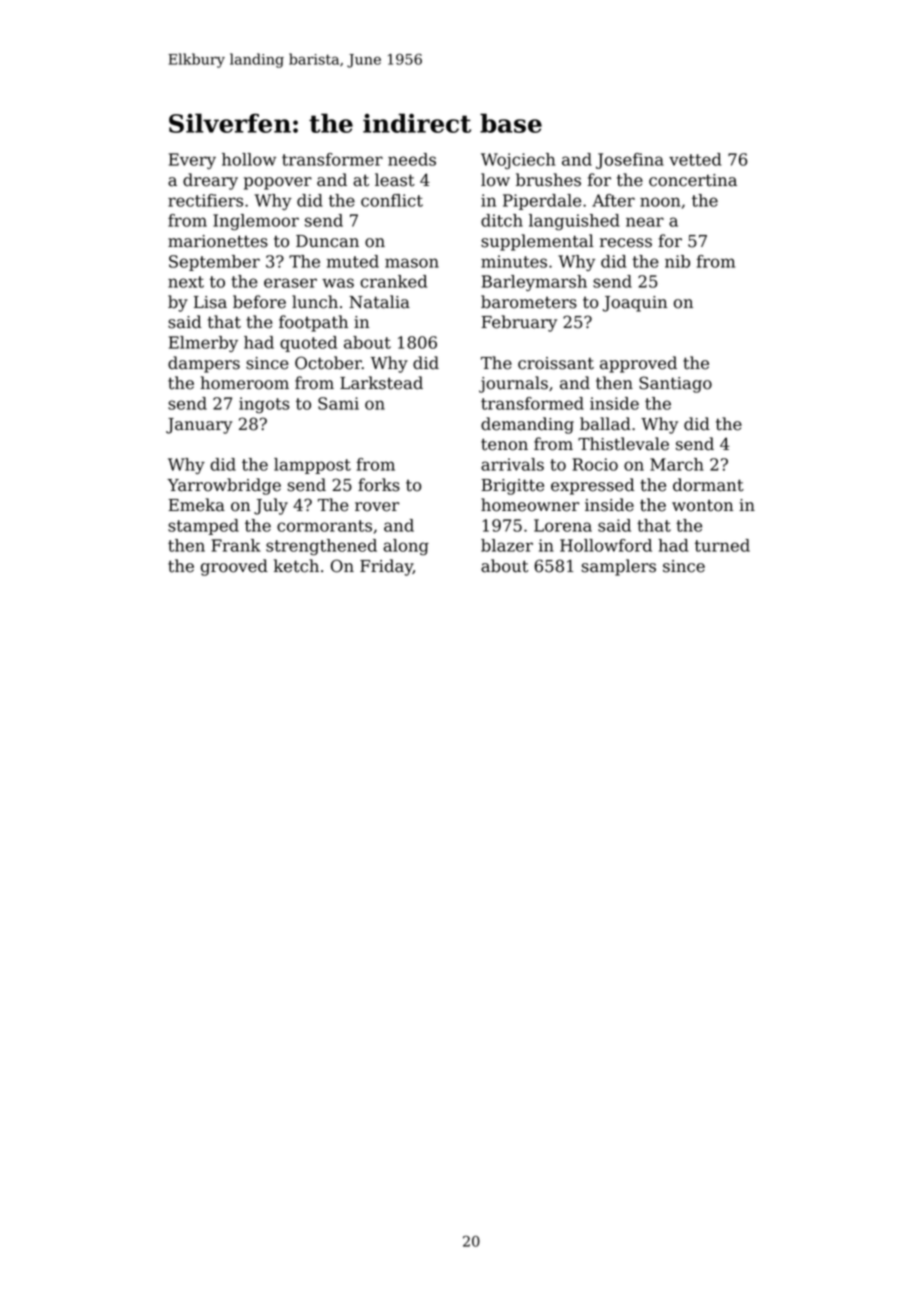  I want to click on vetted, so click(695, 159).
